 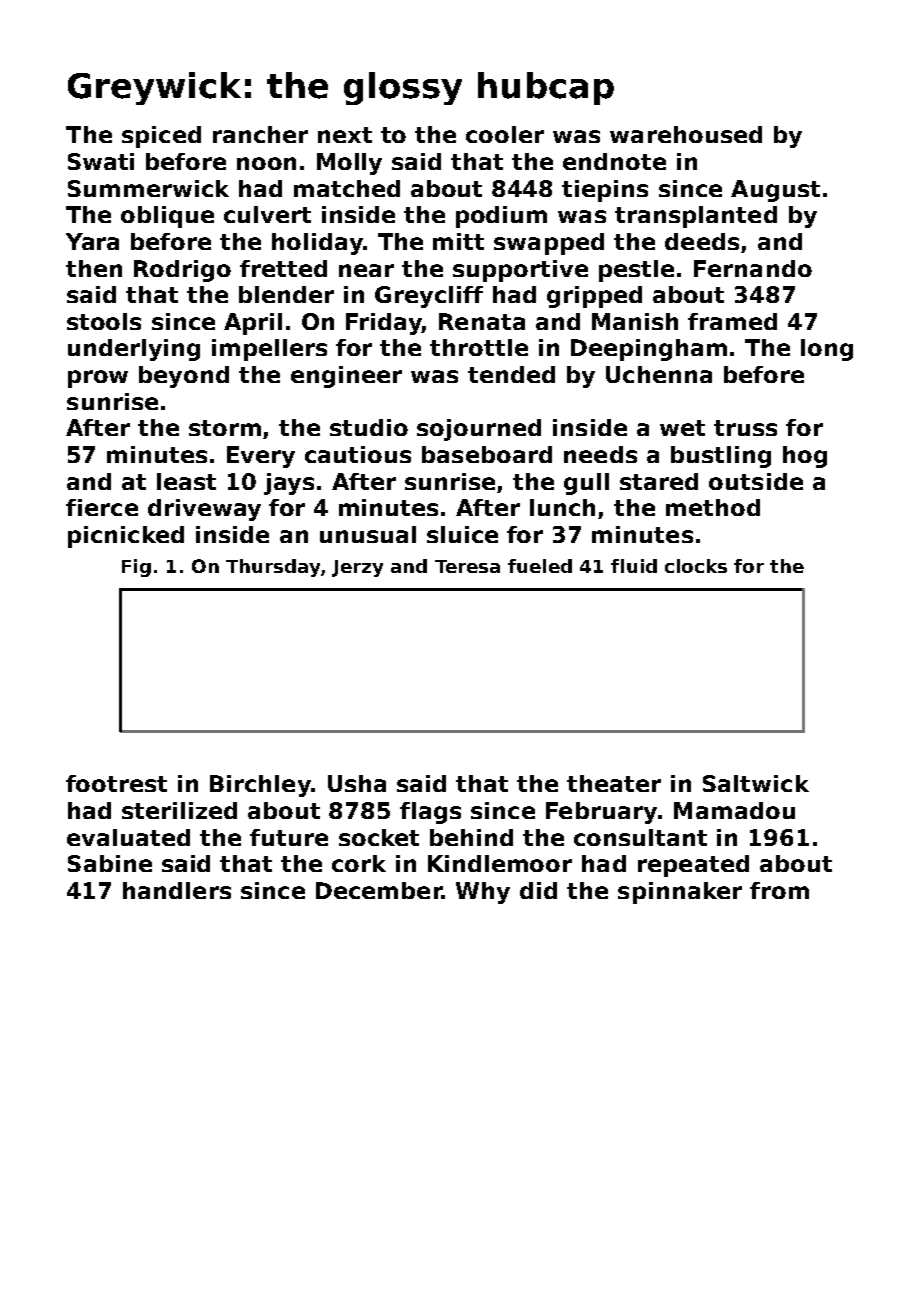 I want to click on handlers, so click(x=177, y=890).
